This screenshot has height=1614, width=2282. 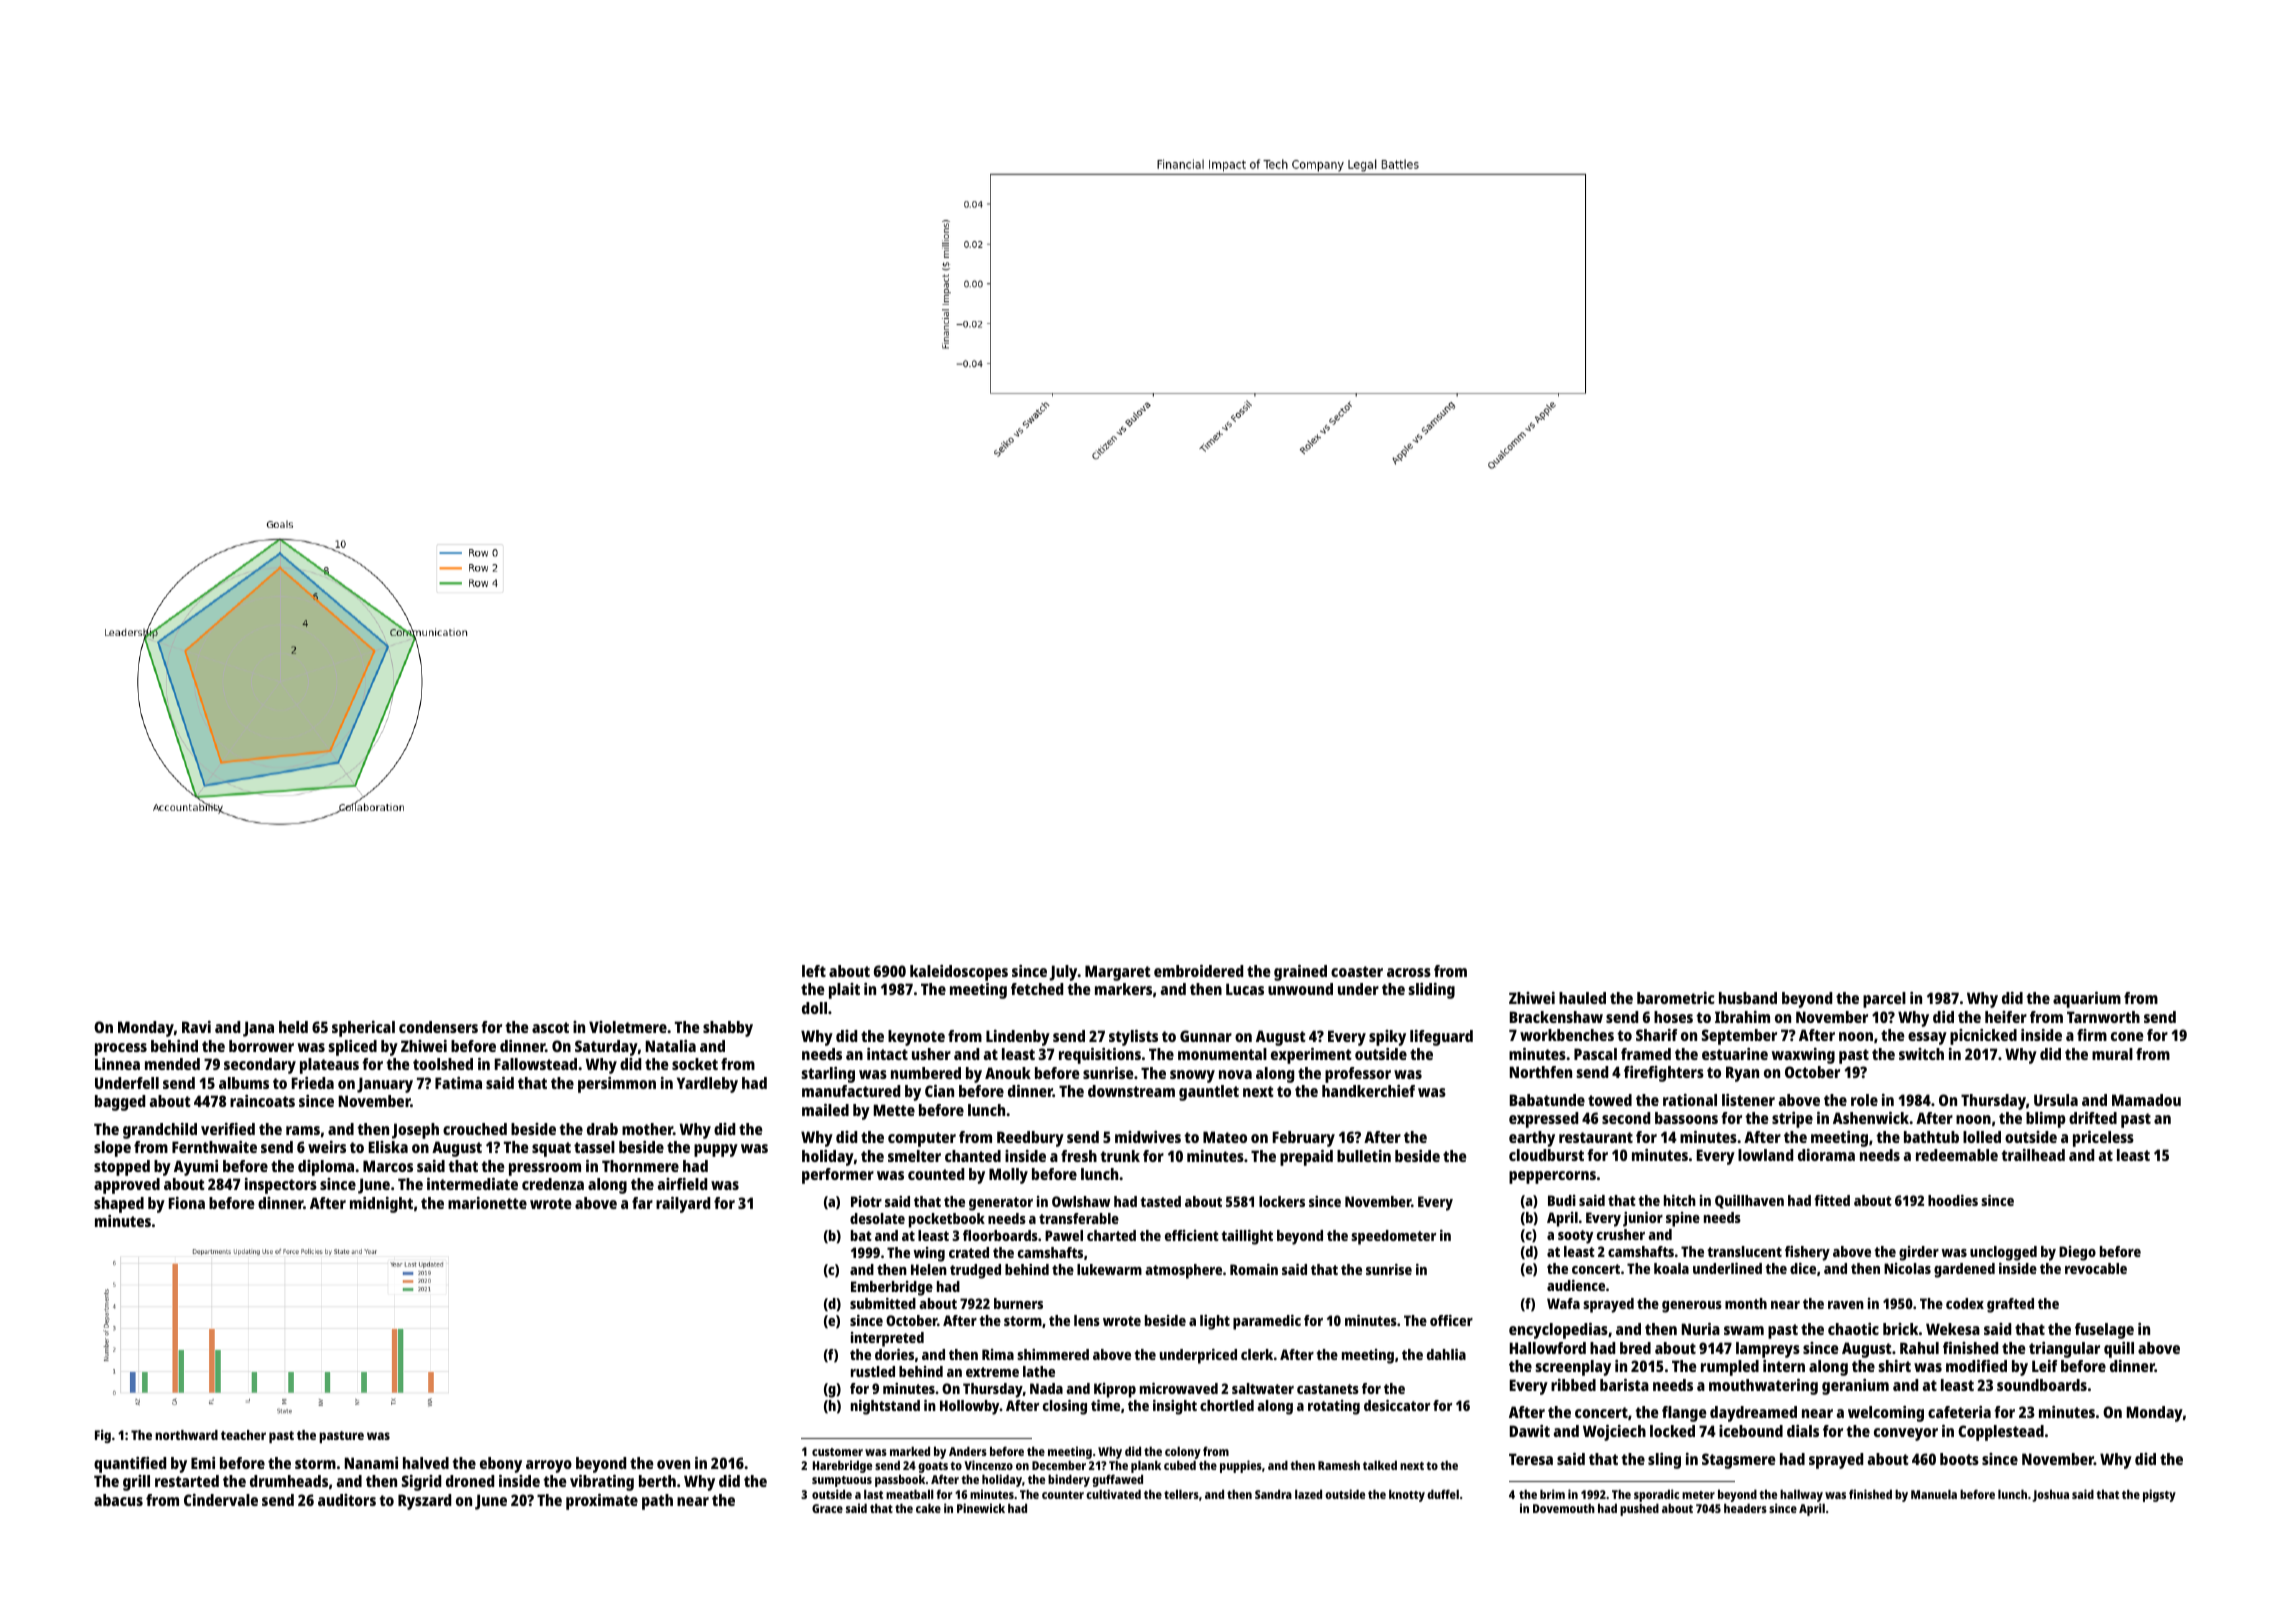 What do you see at coordinates (885, 1407) in the screenshot?
I see `nightstand` at bounding box center [885, 1407].
